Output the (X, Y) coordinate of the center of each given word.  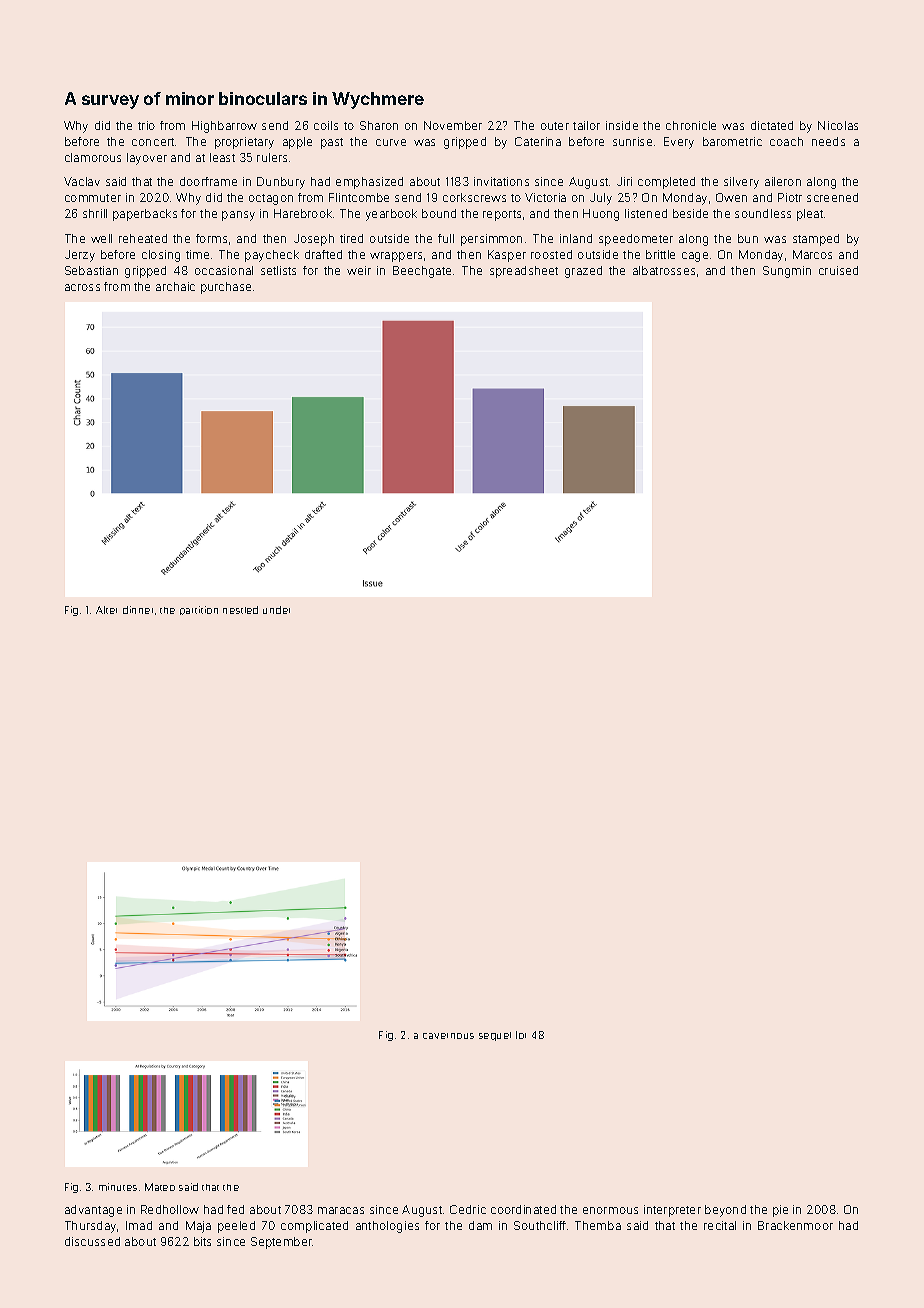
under (276, 610)
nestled (240, 610)
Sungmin (787, 272)
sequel (495, 1036)
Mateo (160, 1187)
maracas (341, 1210)
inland (576, 238)
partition (199, 610)
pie (780, 1211)
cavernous (448, 1036)
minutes (118, 1187)
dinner (138, 610)
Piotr (790, 197)
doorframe (208, 181)
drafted (323, 254)
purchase (226, 288)
